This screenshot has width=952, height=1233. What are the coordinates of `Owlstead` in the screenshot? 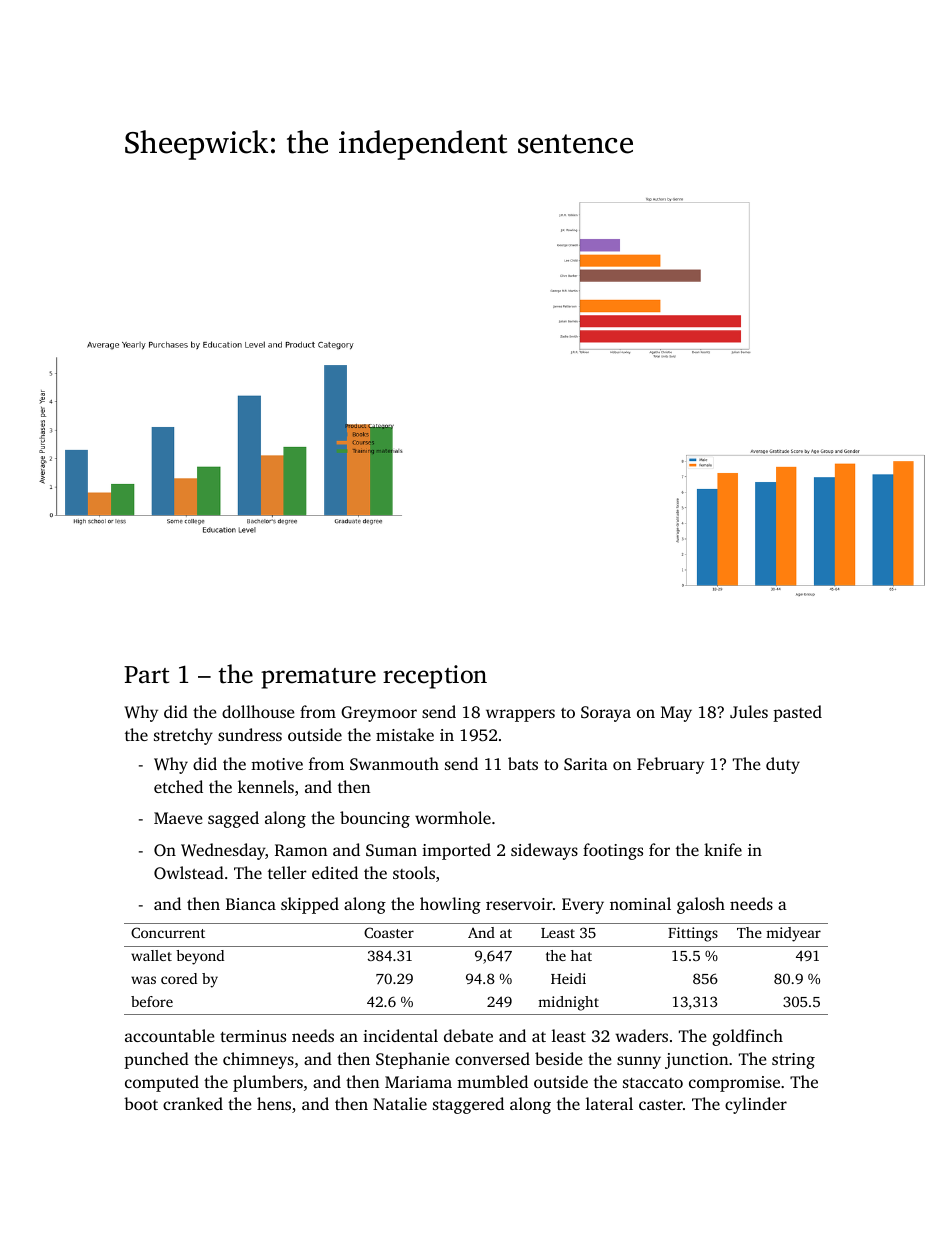 It's located at (189, 872).
